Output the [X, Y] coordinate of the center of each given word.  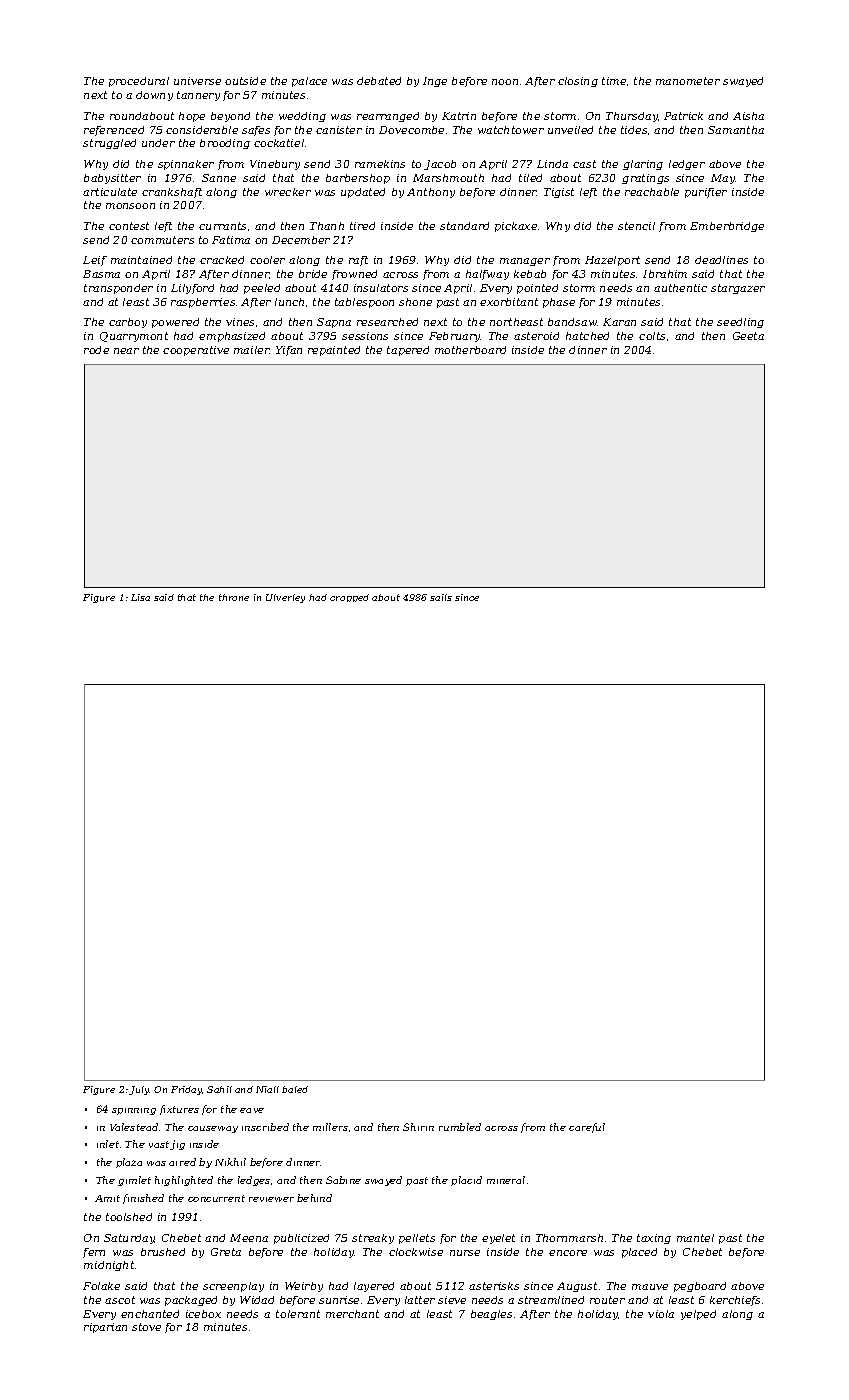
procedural [139, 82]
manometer [688, 81]
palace [309, 82]
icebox [203, 1314]
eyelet [498, 1239]
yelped [698, 1315]
